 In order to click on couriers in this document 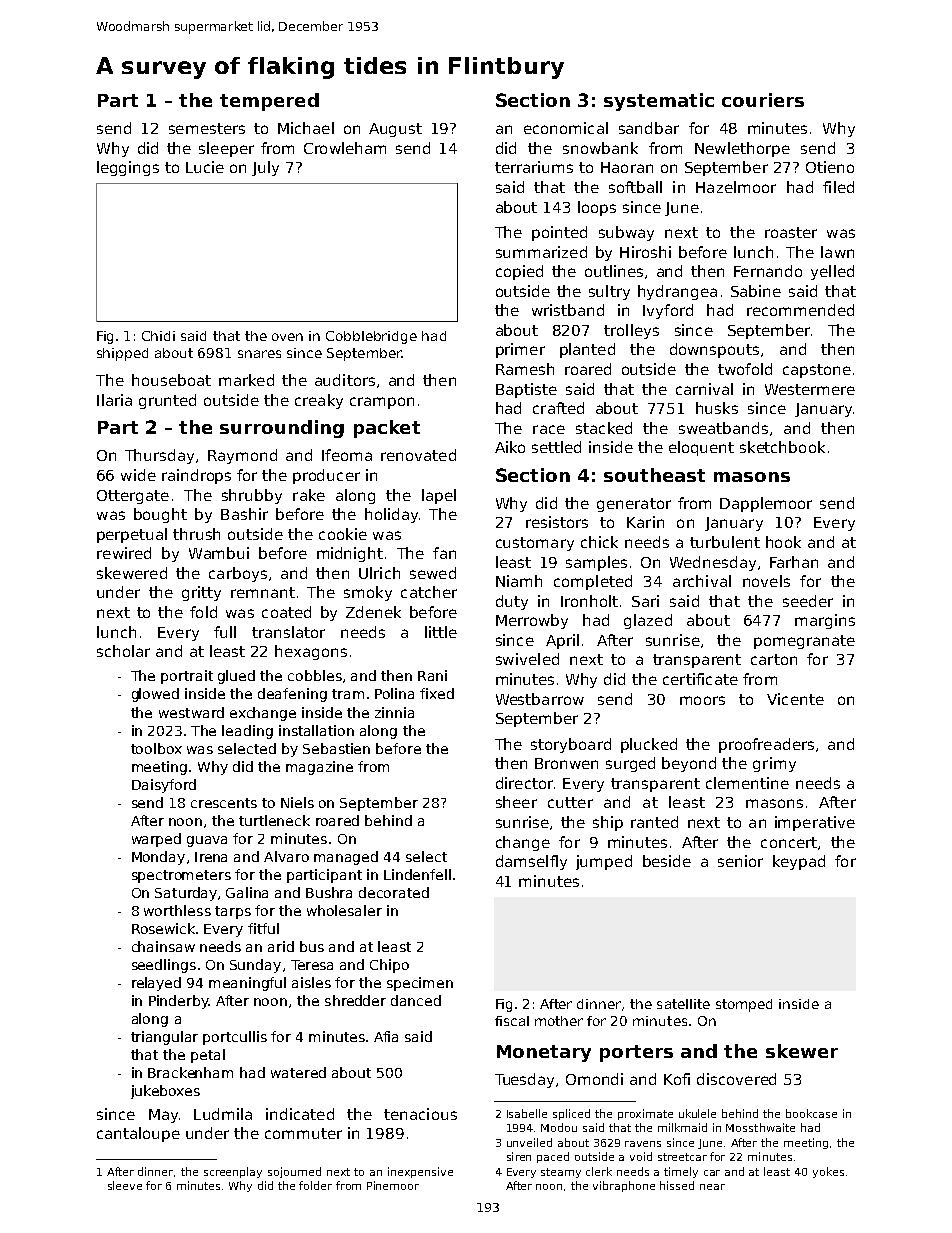, I will do `click(763, 100)`.
